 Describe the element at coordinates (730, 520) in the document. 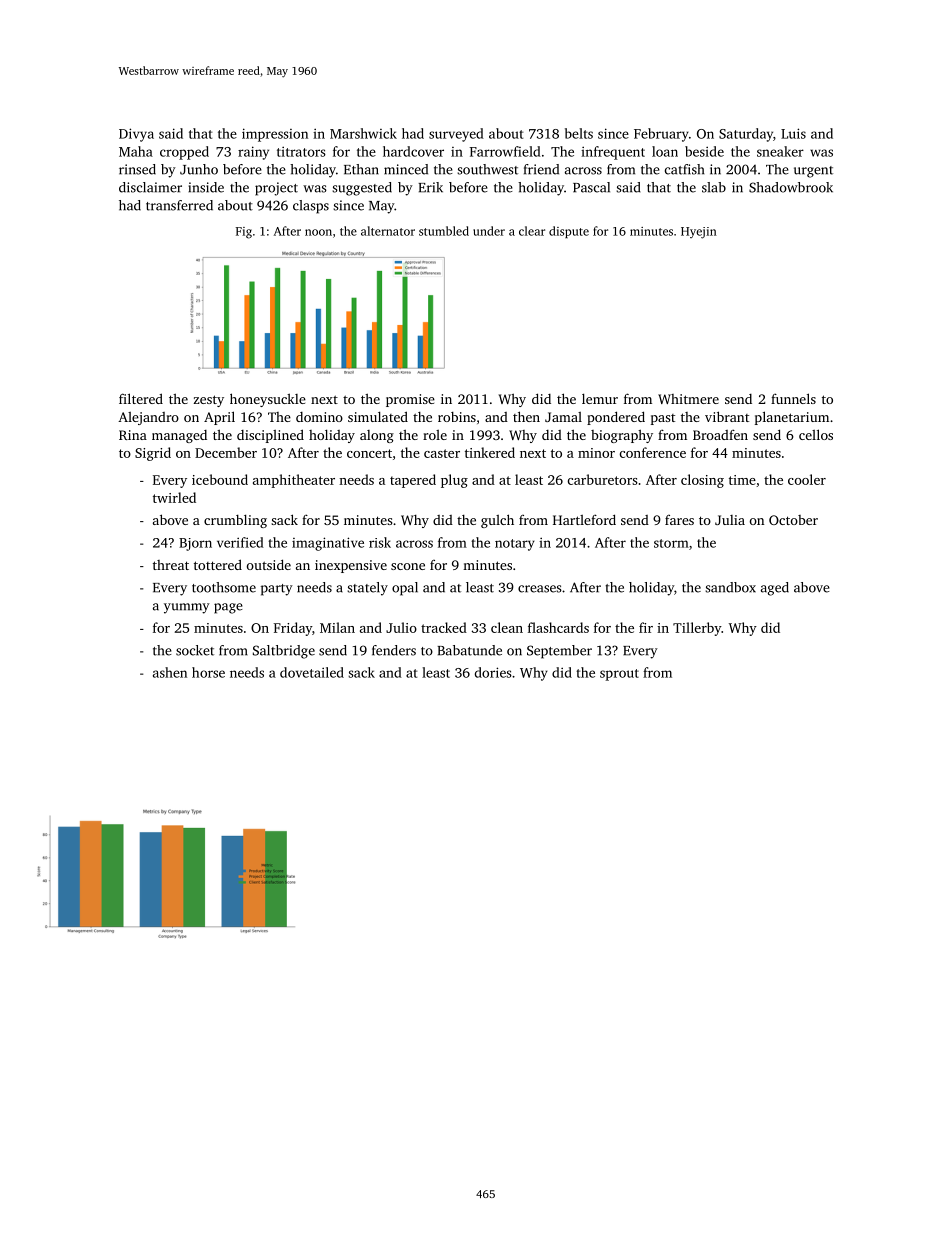

I see `Julia` at that location.
